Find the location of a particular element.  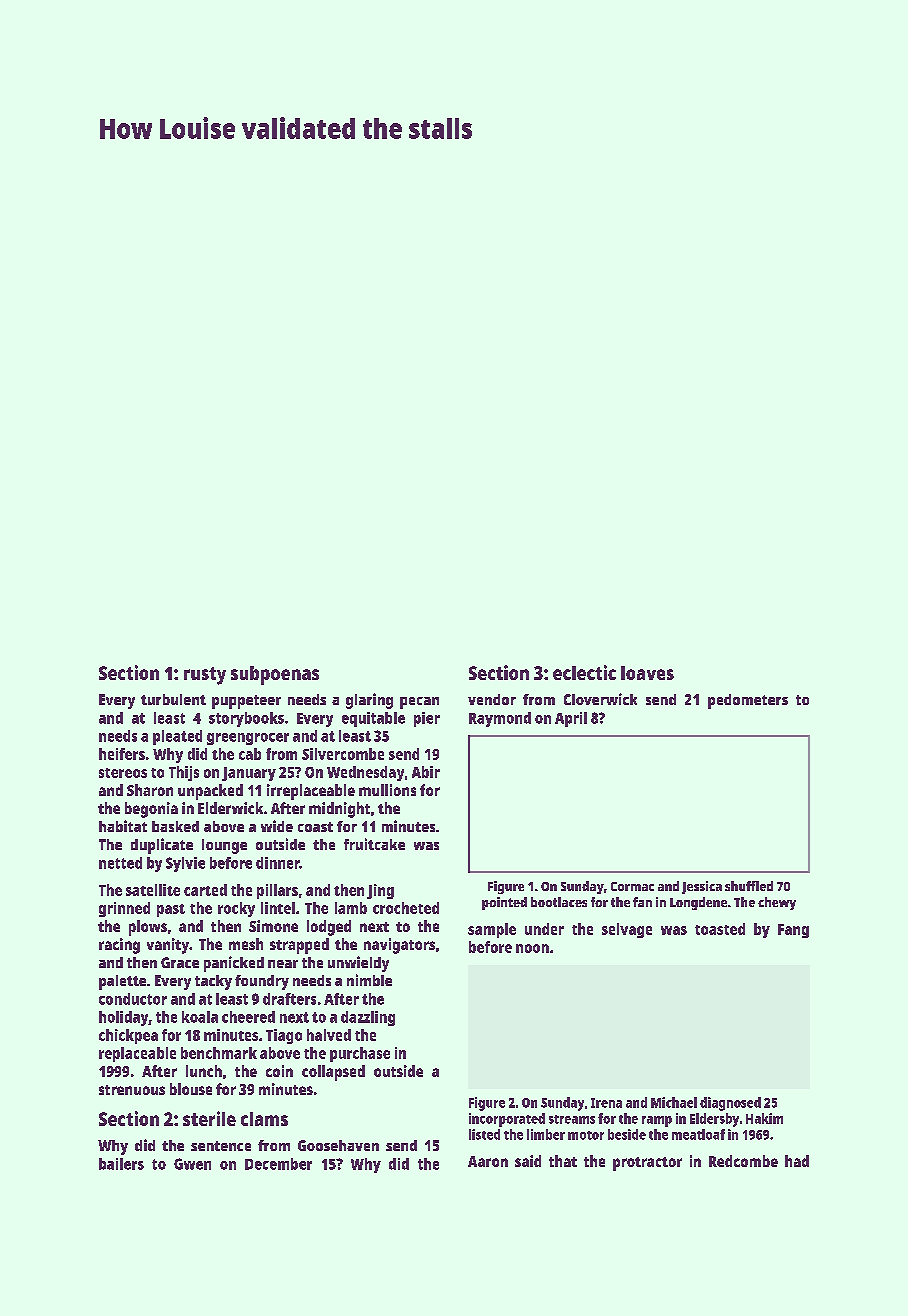

April is located at coordinates (571, 719).
